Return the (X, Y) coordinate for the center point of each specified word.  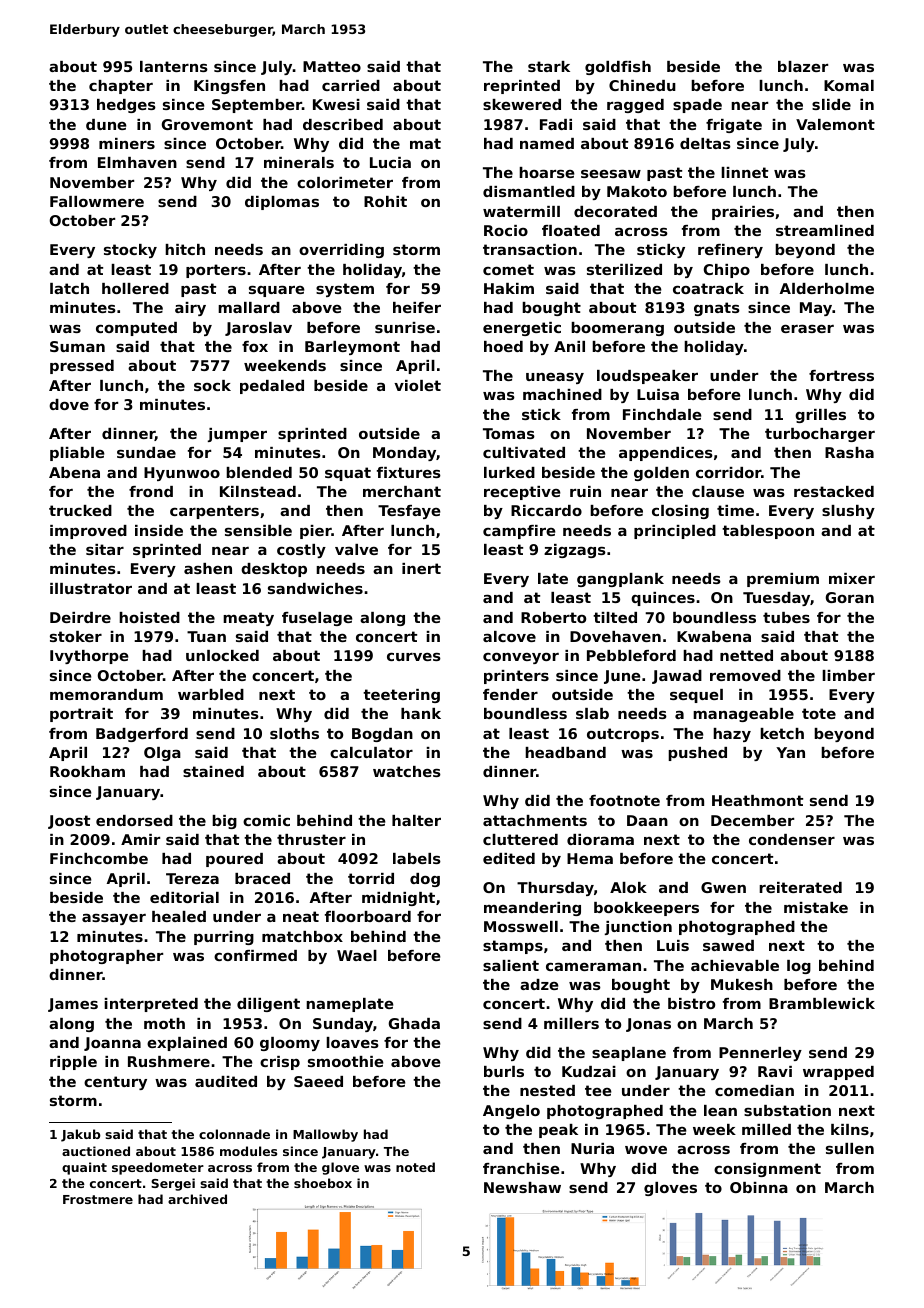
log (799, 967)
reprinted (522, 87)
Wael (357, 955)
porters (216, 271)
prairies (743, 213)
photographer (106, 957)
